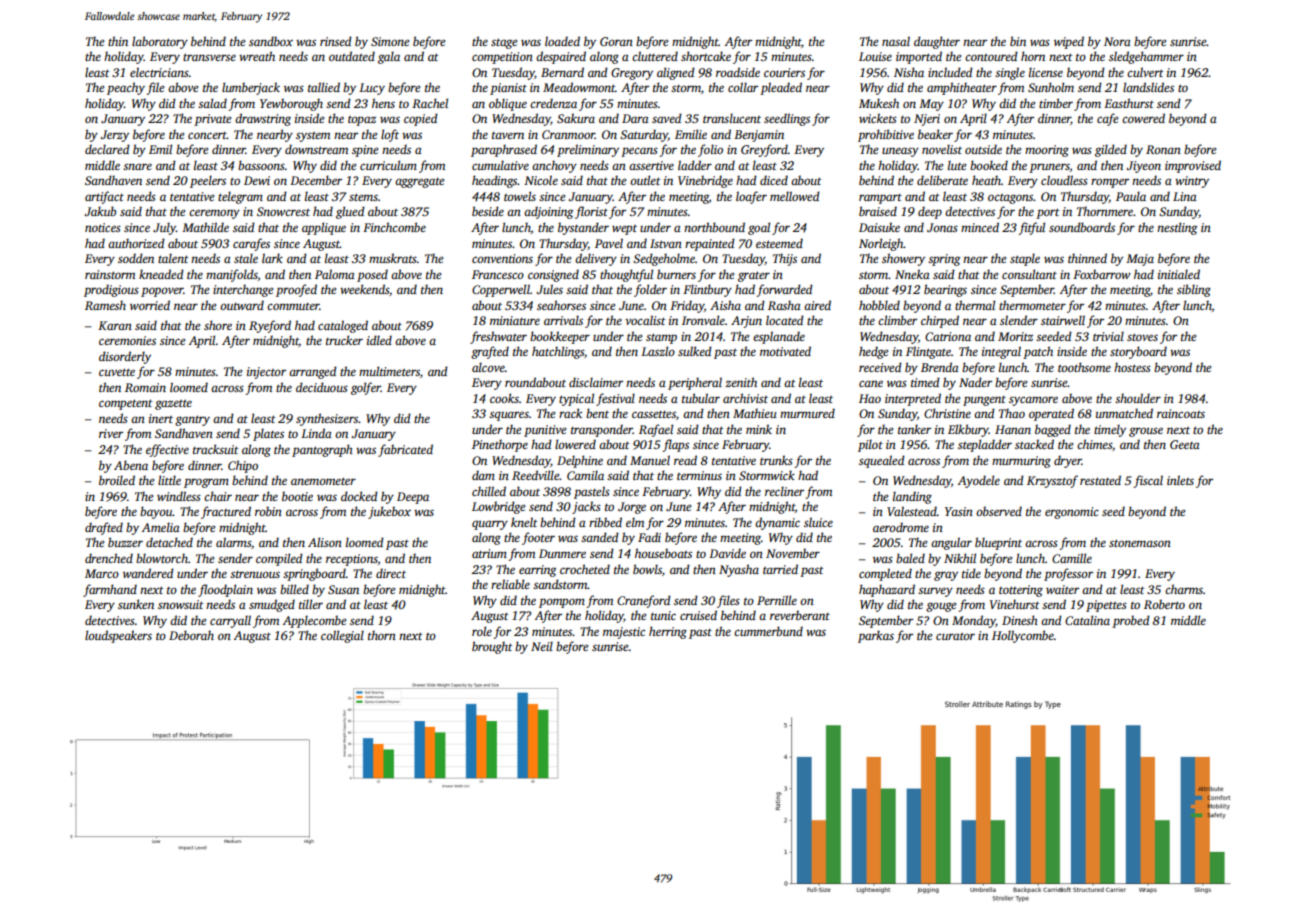  What do you see at coordinates (896, 41) in the page?
I see `nasal` at bounding box center [896, 41].
